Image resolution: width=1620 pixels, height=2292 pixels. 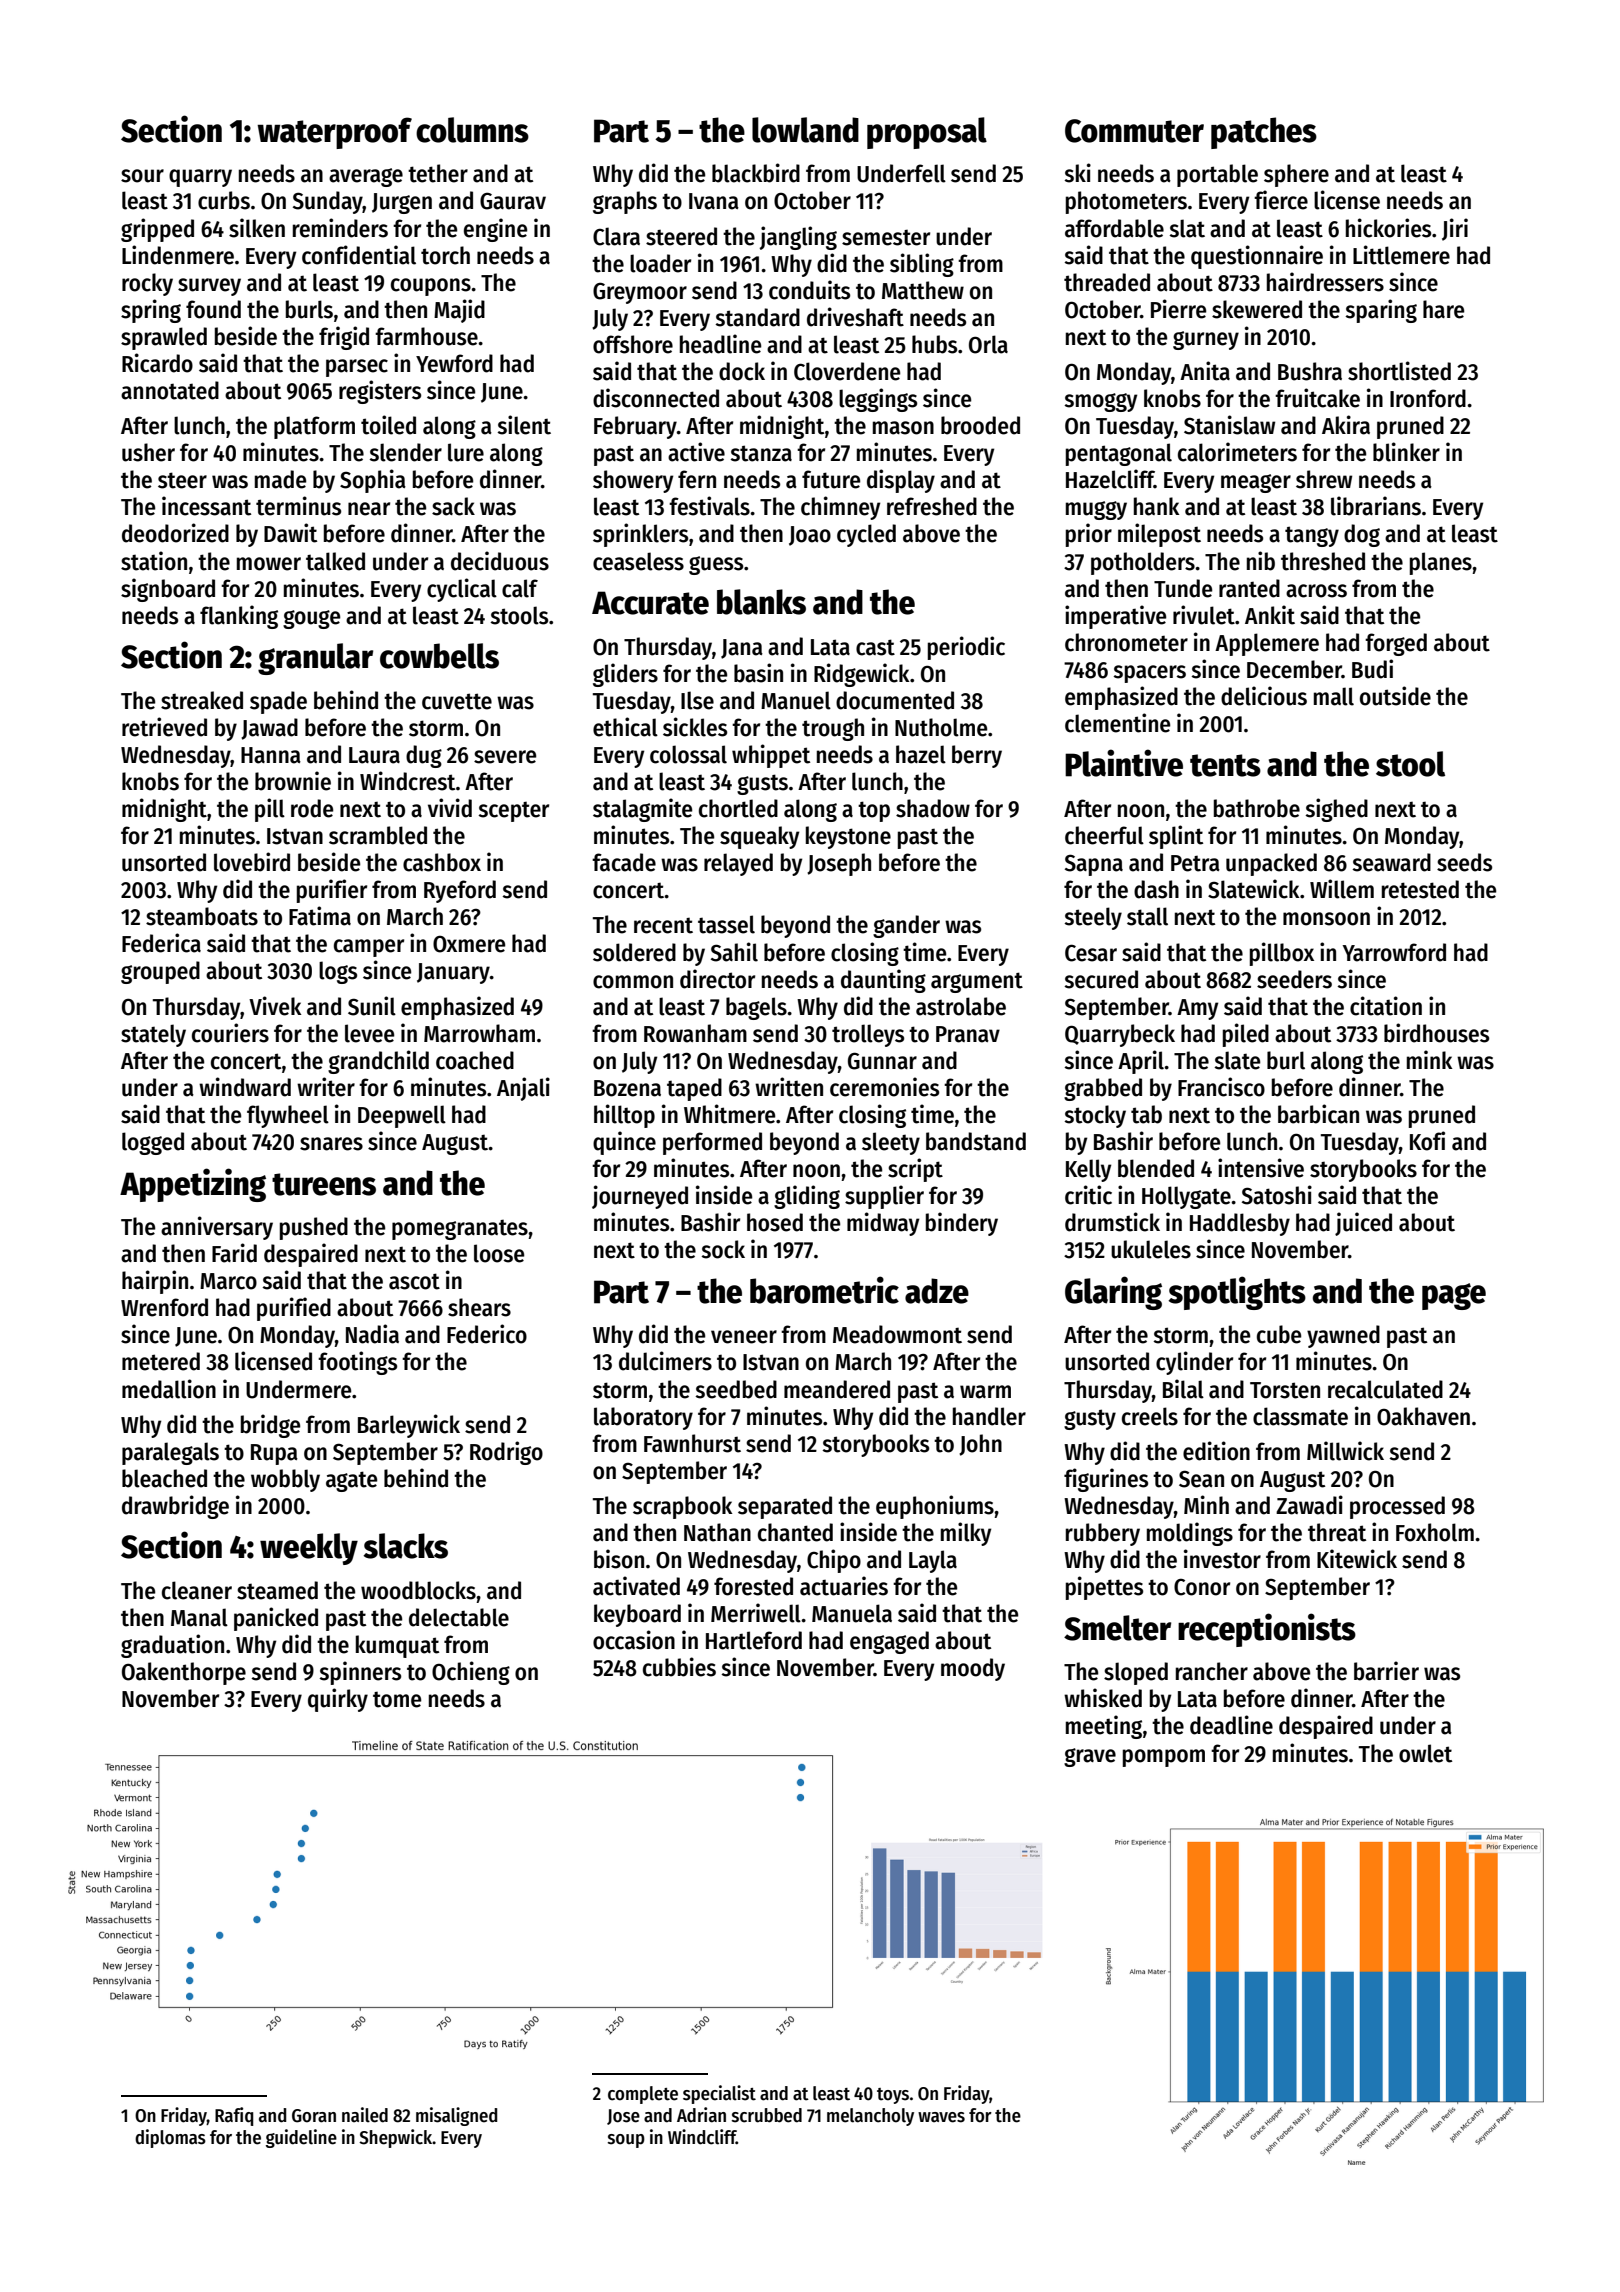 I want to click on patches, so click(x=1264, y=133).
